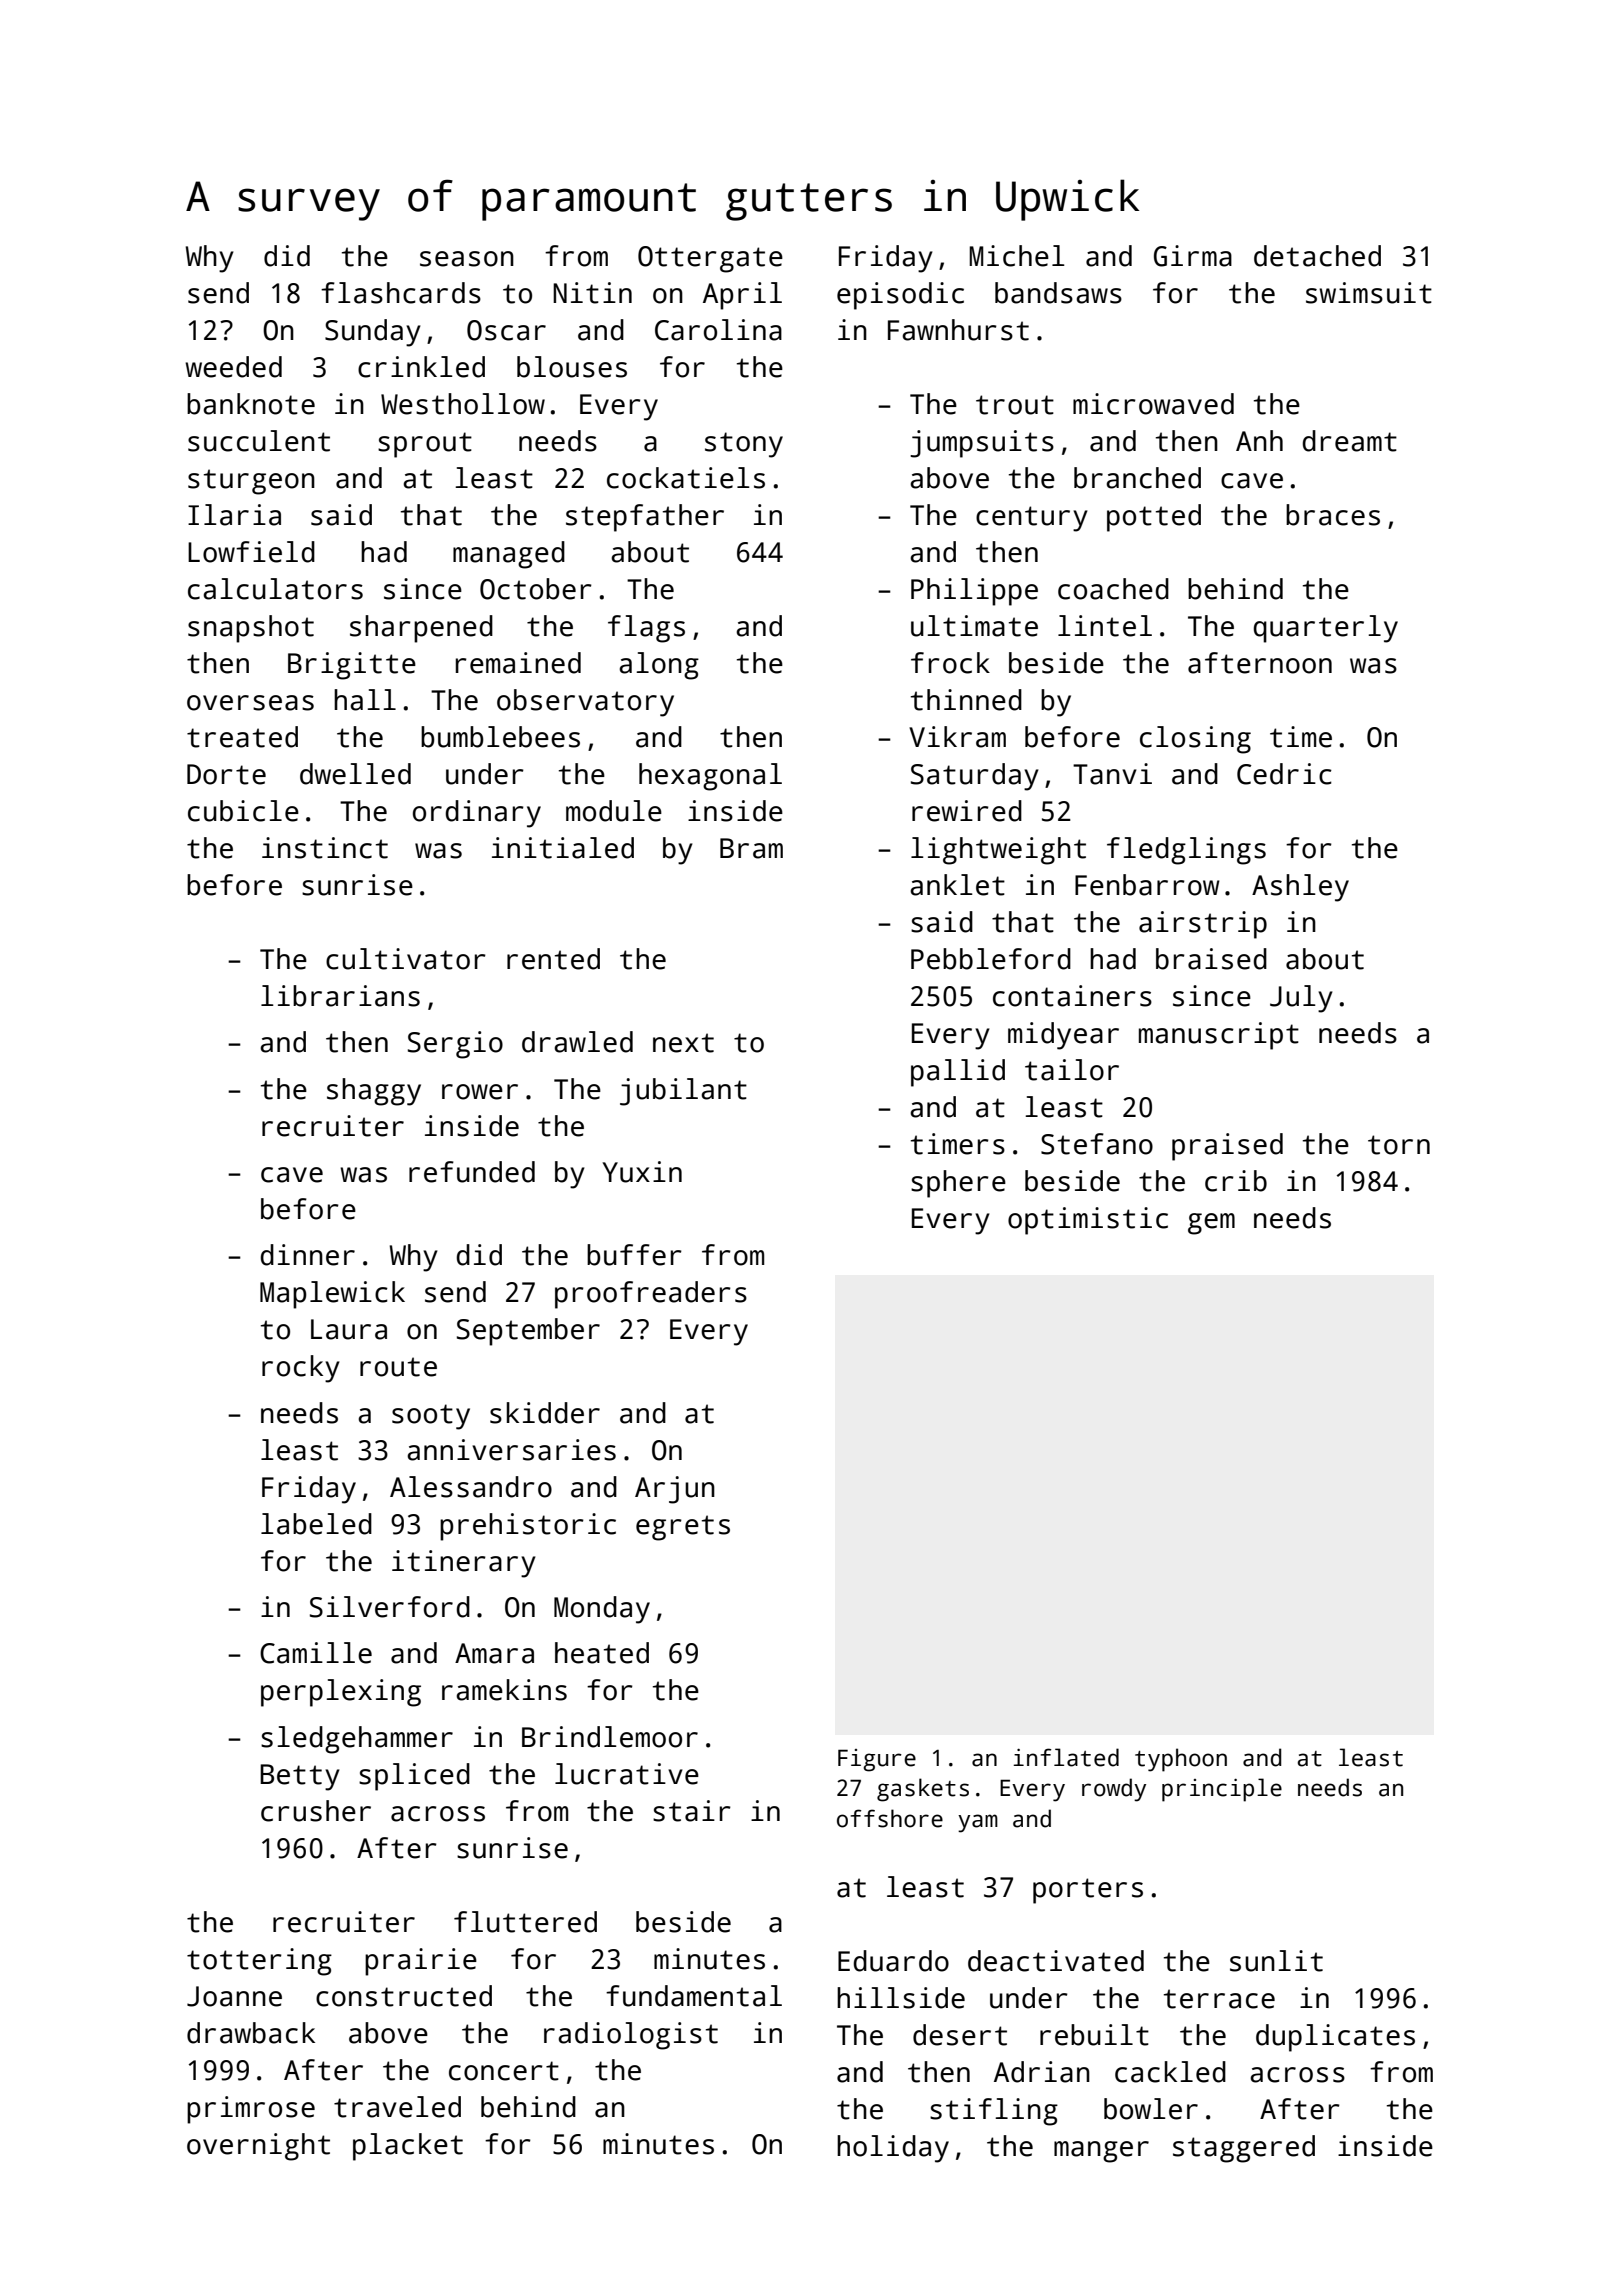 The image size is (1620, 2292). What do you see at coordinates (414, 1777) in the screenshot?
I see `spliced` at bounding box center [414, 1777].
